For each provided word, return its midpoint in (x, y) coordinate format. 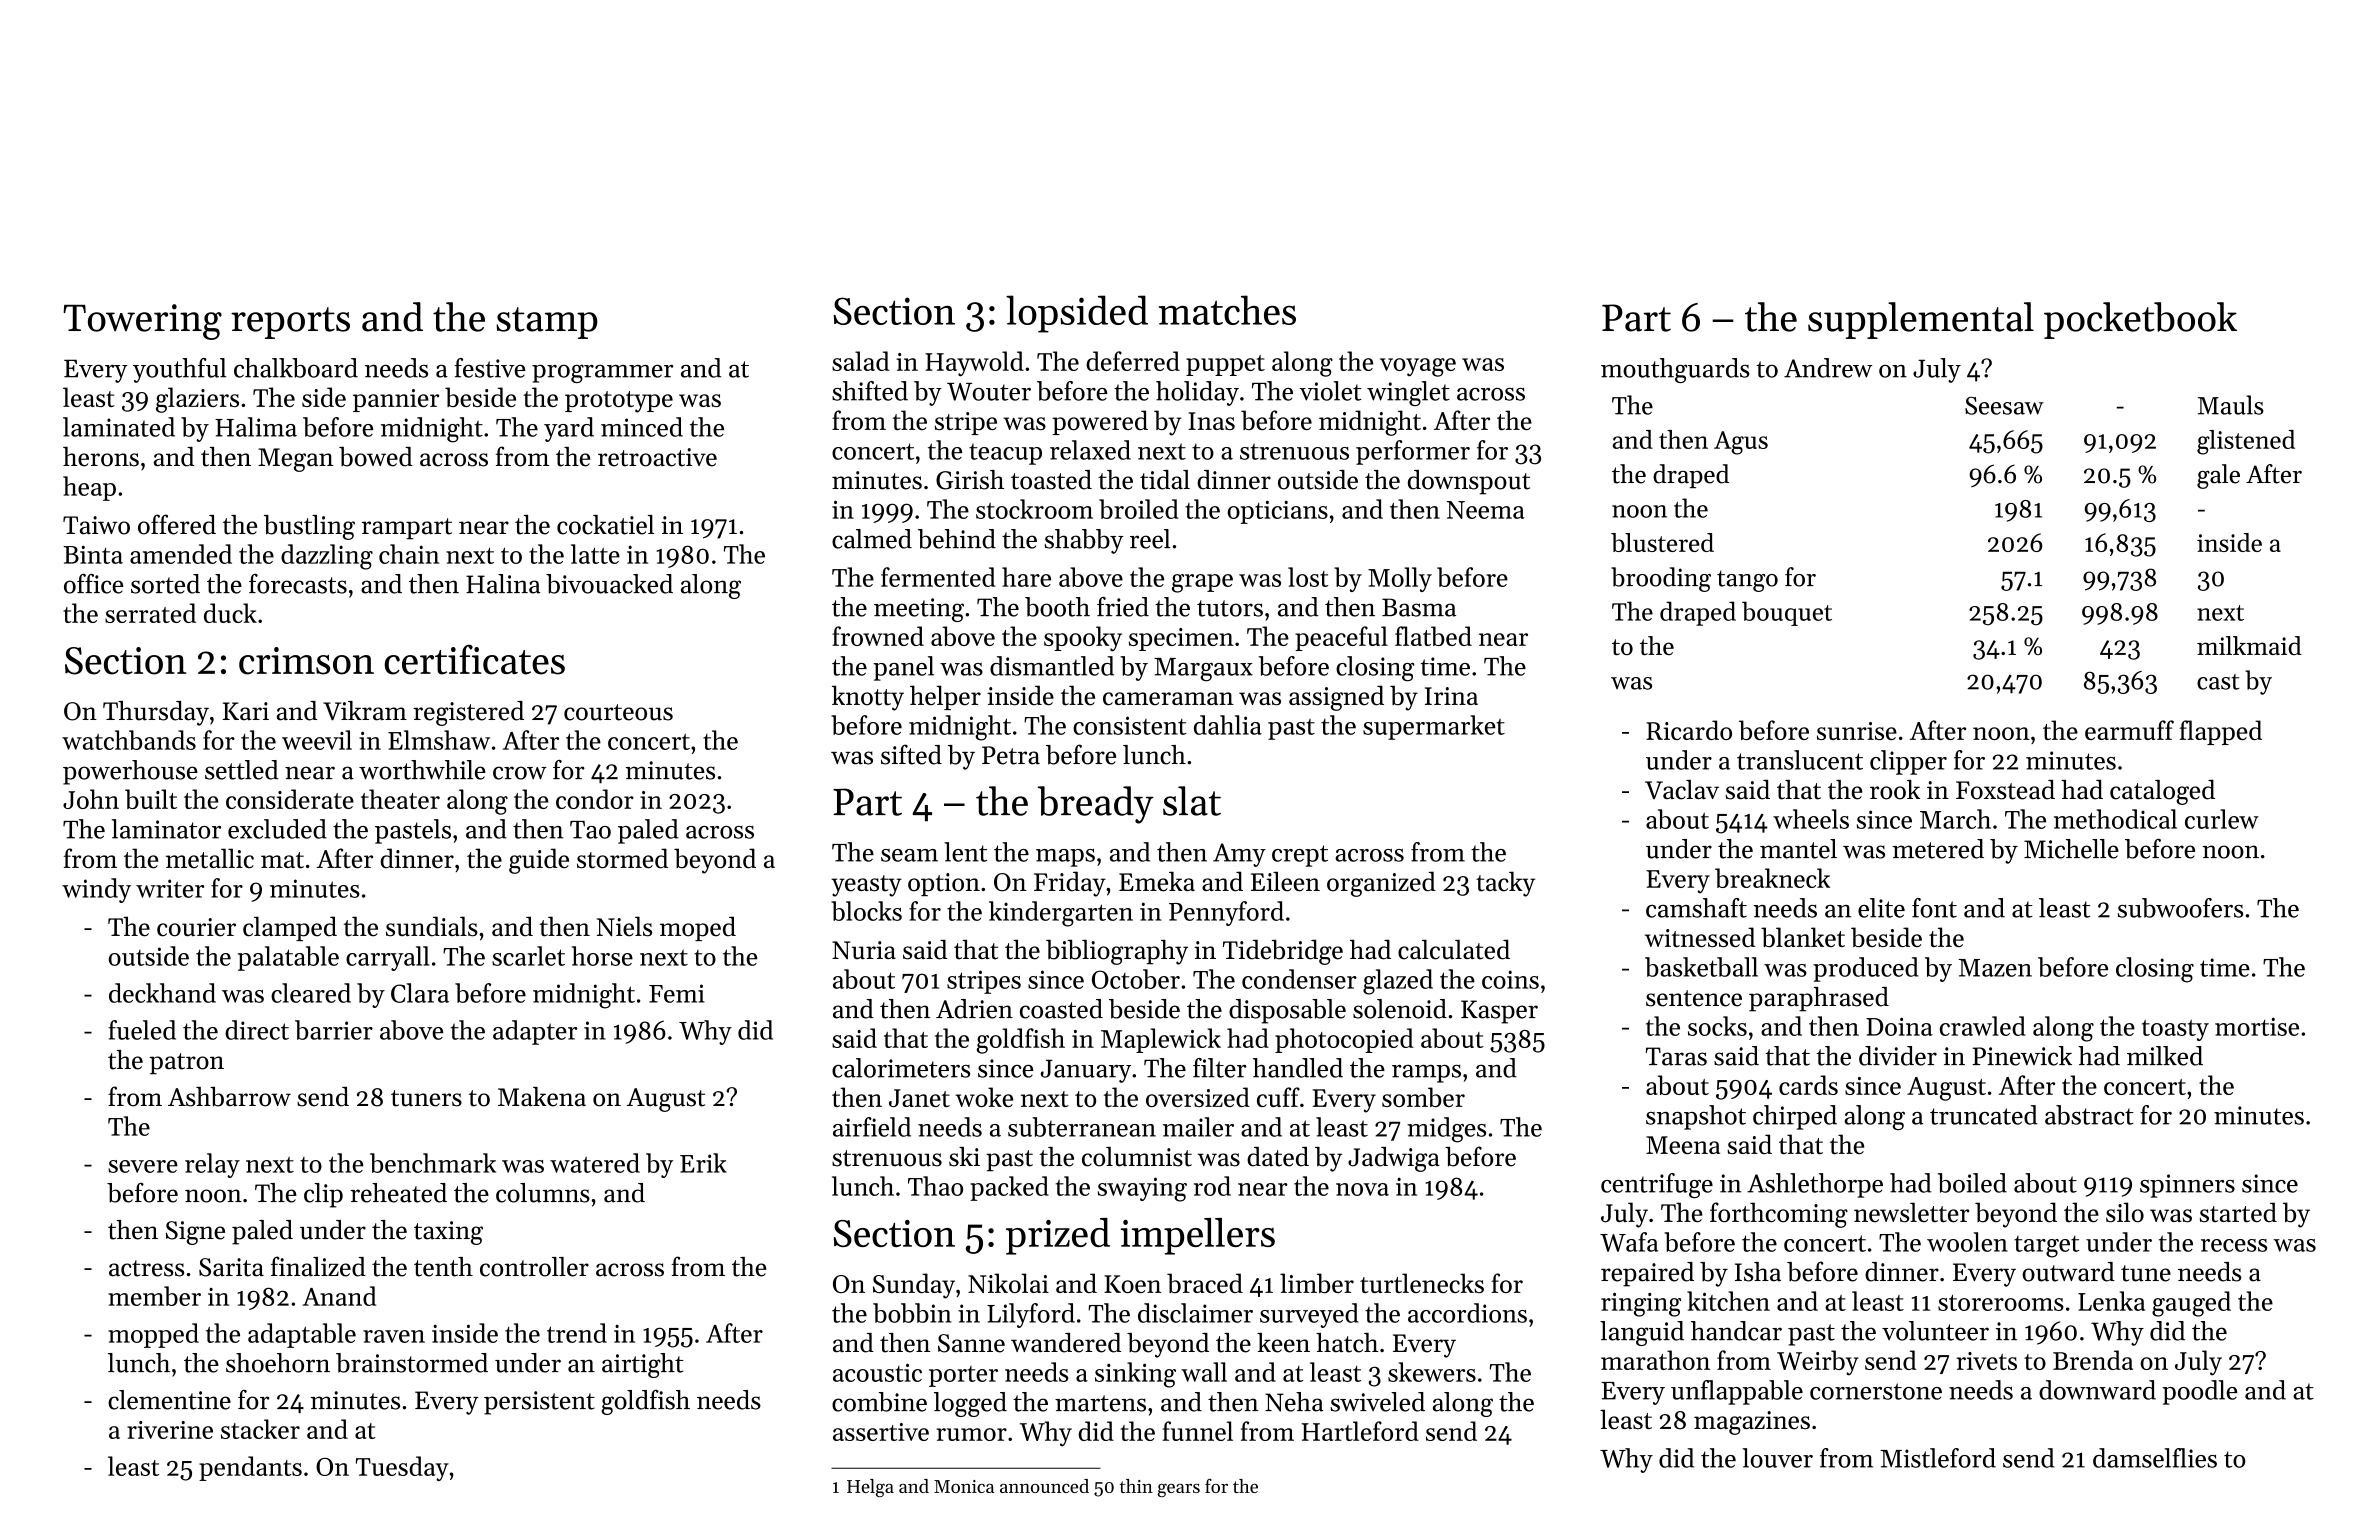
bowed (376, 457)
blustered (1662, 542)
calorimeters (901, 1068)
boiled (1972, 1183)
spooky (1083, 639)
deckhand (162, 993)
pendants (250, 1468)
